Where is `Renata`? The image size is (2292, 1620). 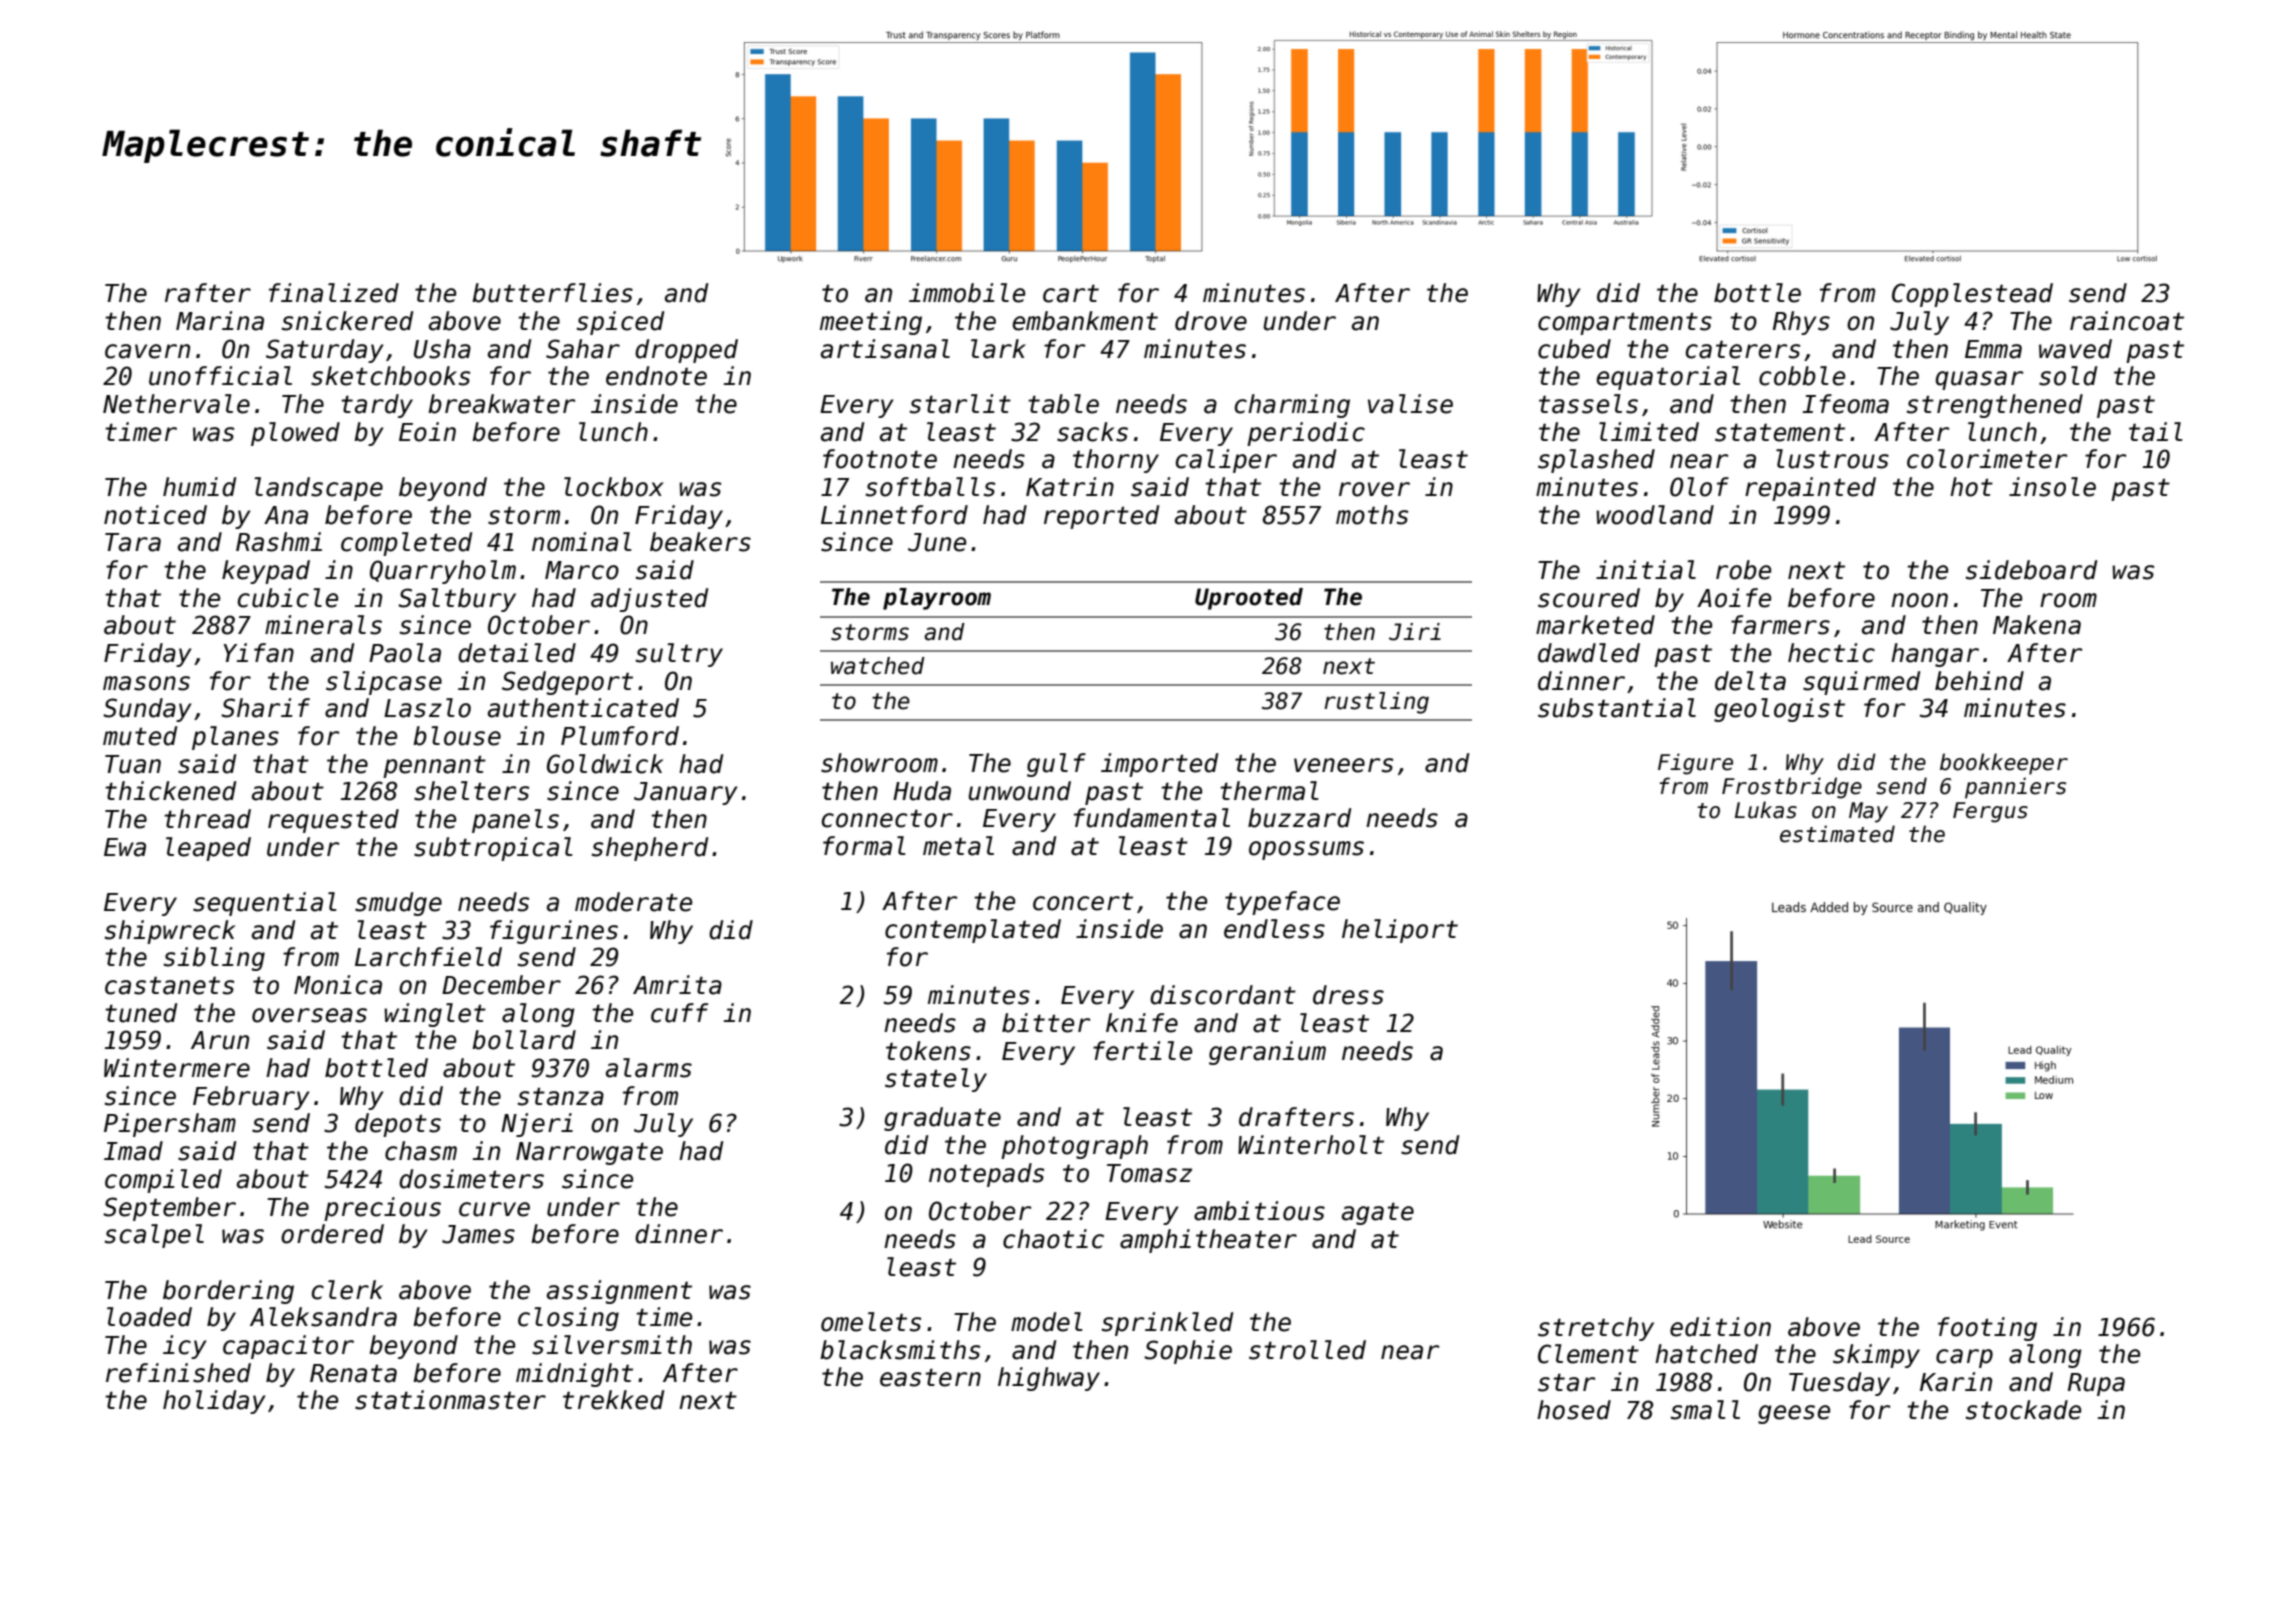
Renata is located at coordinates (353, 1373).
